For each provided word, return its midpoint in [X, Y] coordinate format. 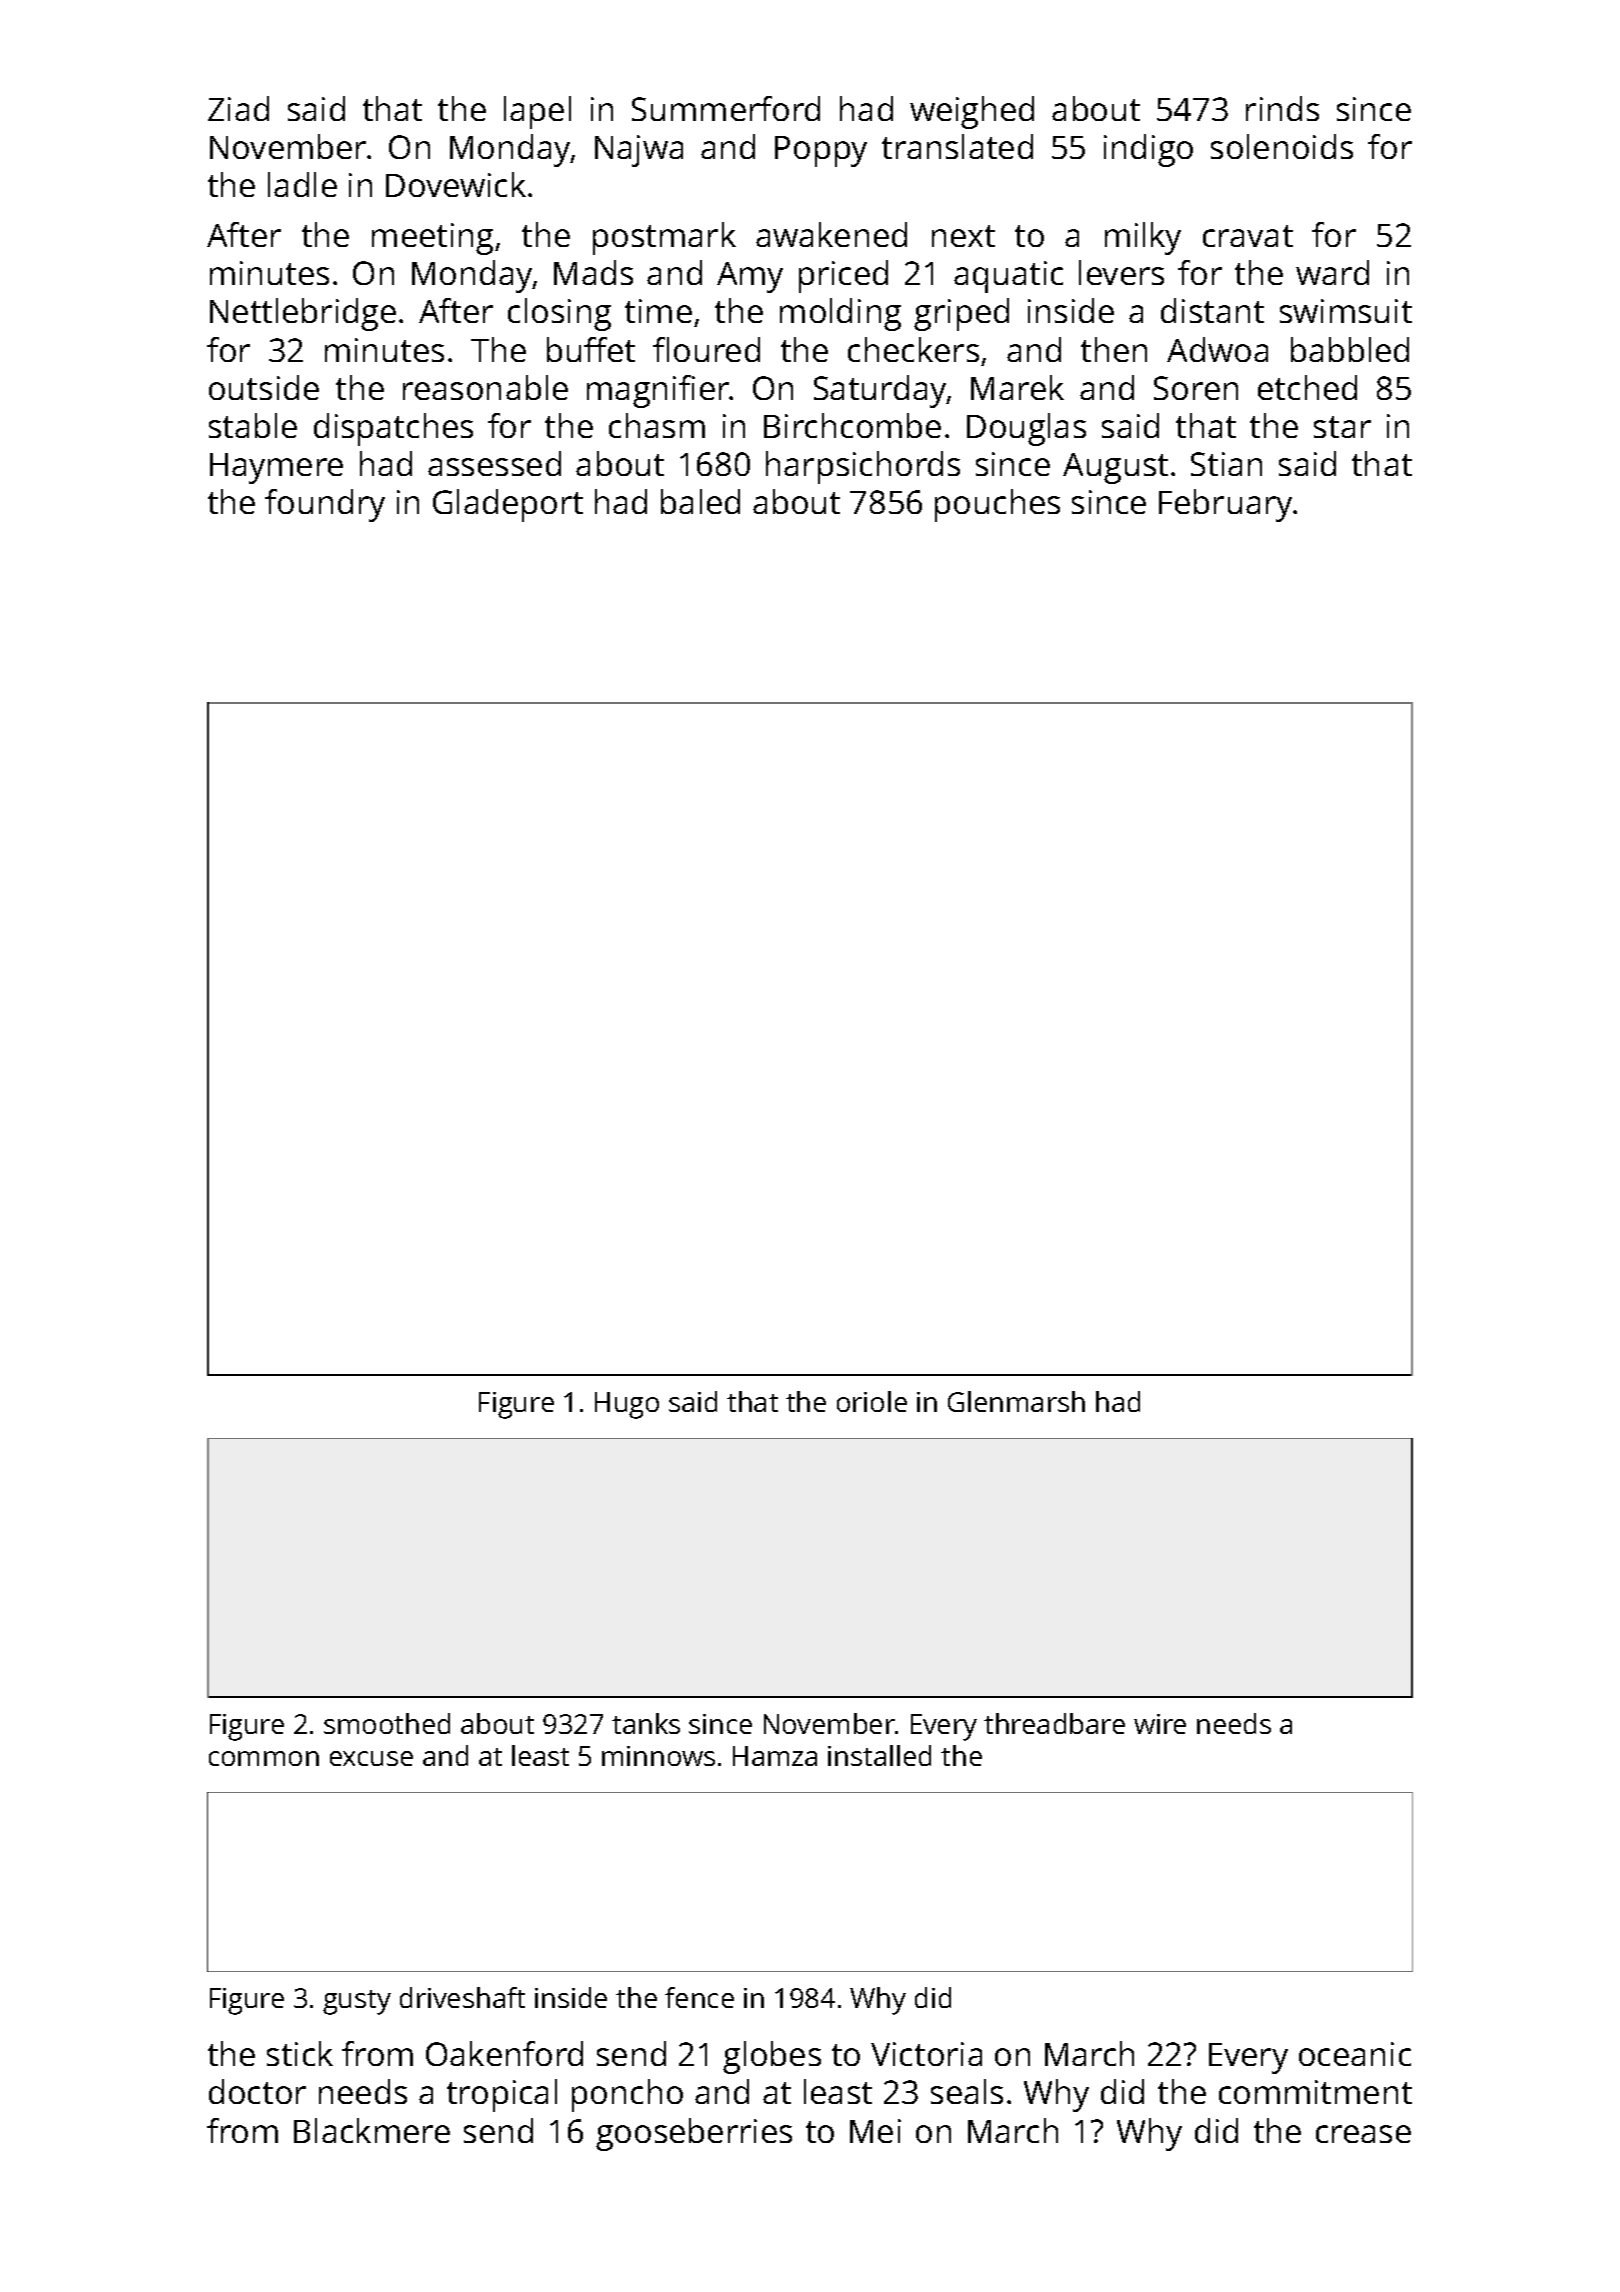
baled [700, 501]
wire [1160, 1724]
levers [1121, 272]
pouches [997, 505]
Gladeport [508, 505]
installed [879, 1755]
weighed [972, 112]
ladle [302, 184]
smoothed [387, 1723]
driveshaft [462, 1997]
